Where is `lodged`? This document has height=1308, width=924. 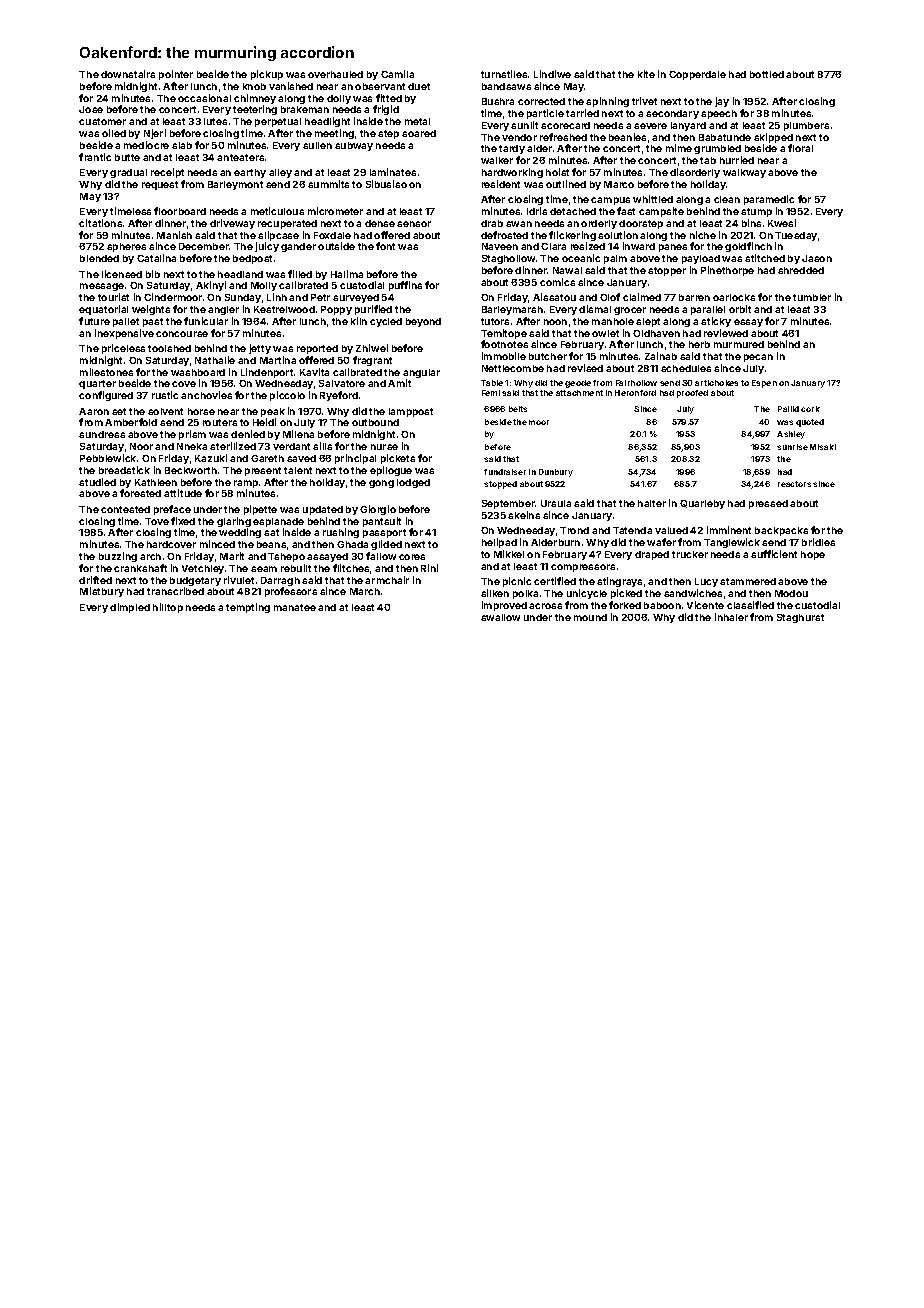
lodged is located at coordinates (413, 483).
